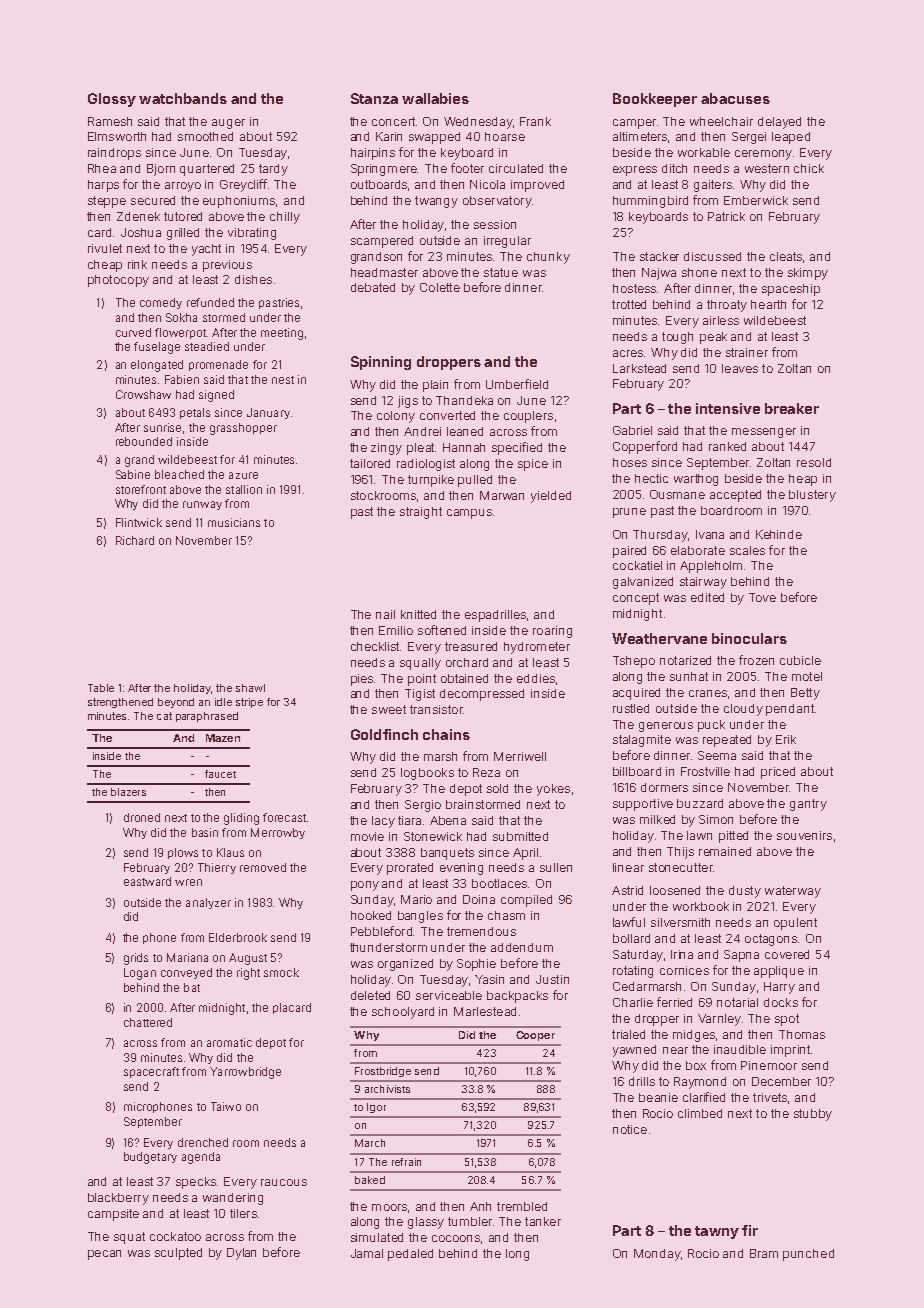  I want to click on abacuses, so click(735, 98).
